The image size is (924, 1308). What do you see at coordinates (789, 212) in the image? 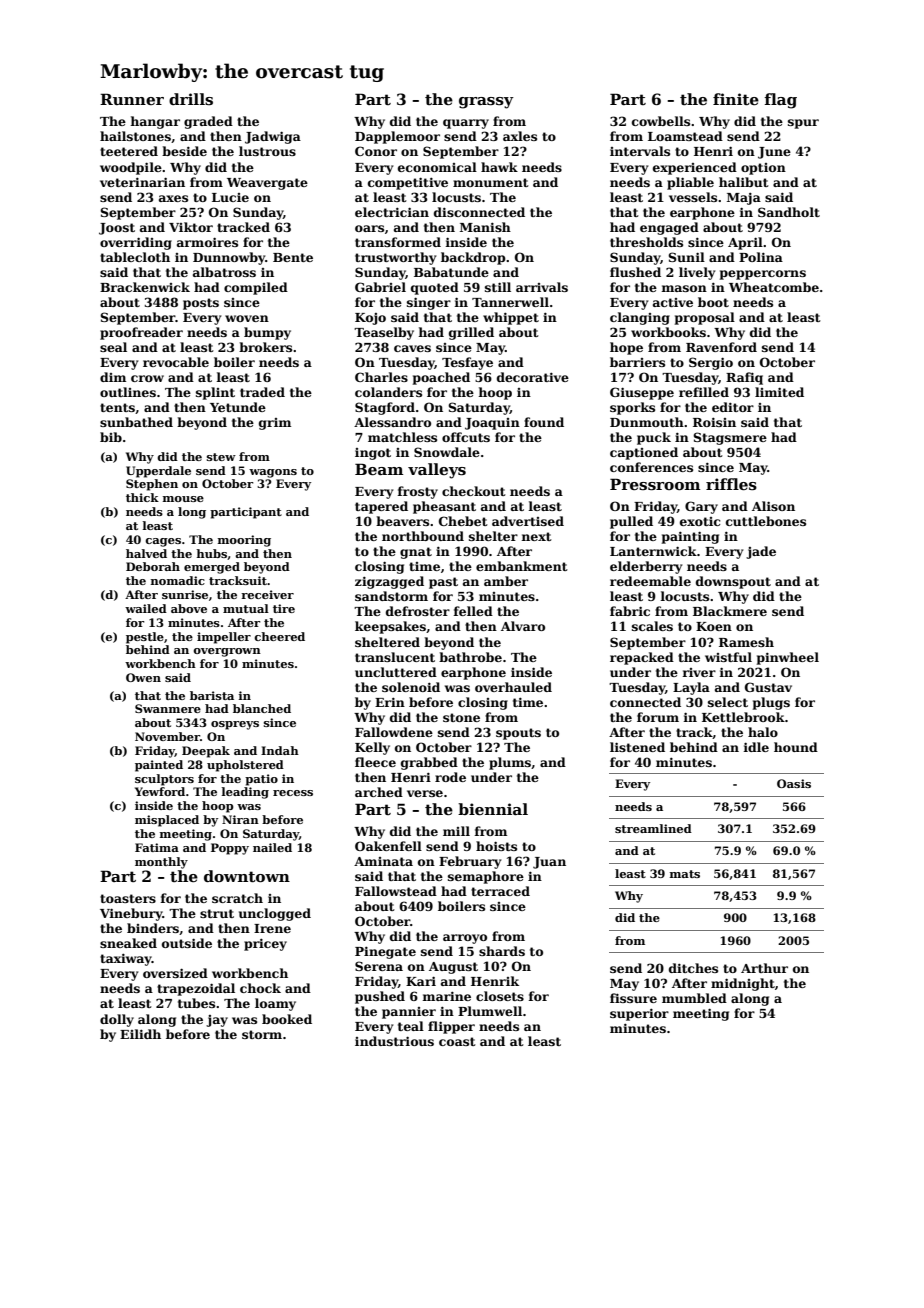
I see `Sandholt` at bounding box center [789, 212].
